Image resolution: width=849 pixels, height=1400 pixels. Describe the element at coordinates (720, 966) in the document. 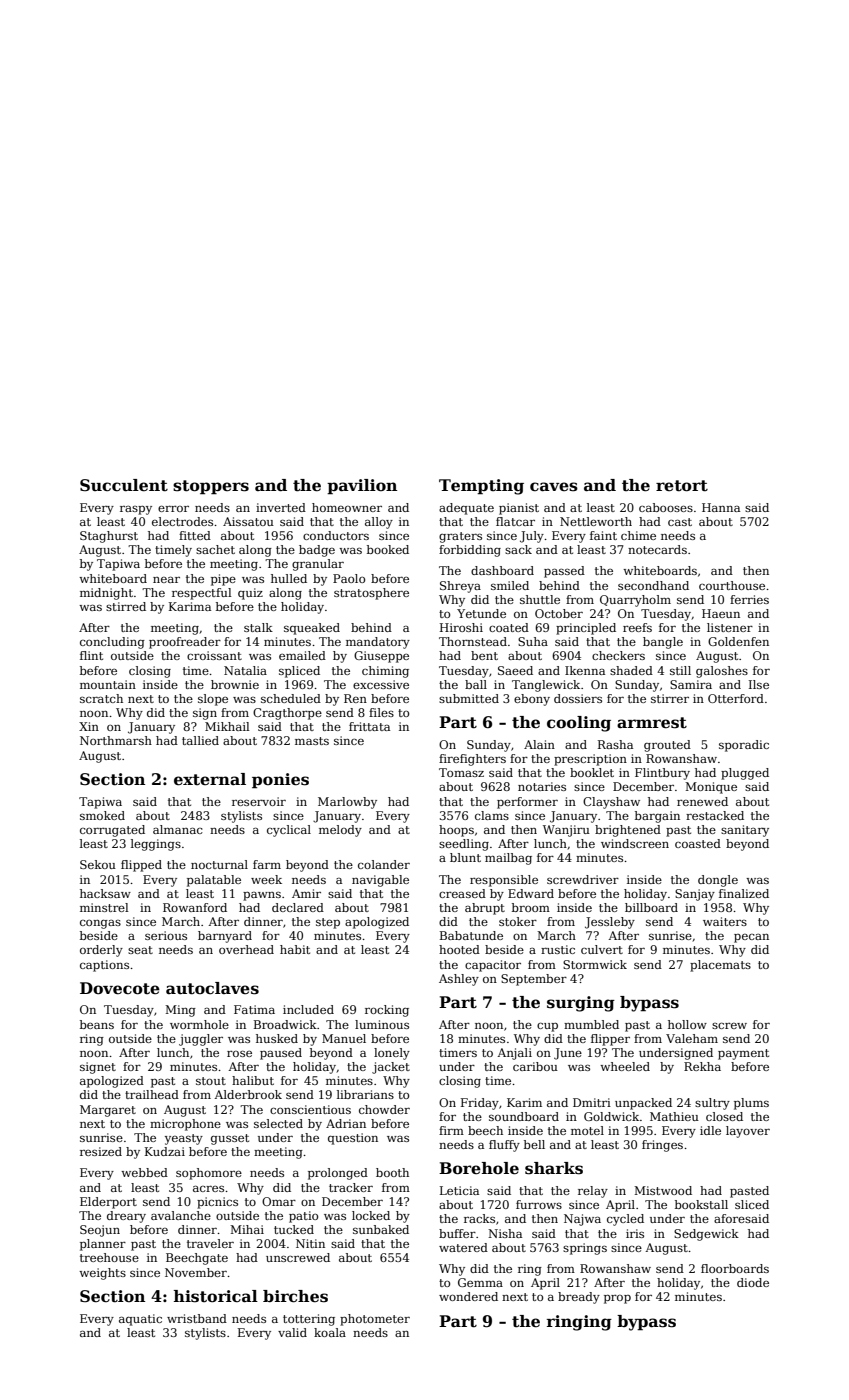

I see `placemats` at that location.
